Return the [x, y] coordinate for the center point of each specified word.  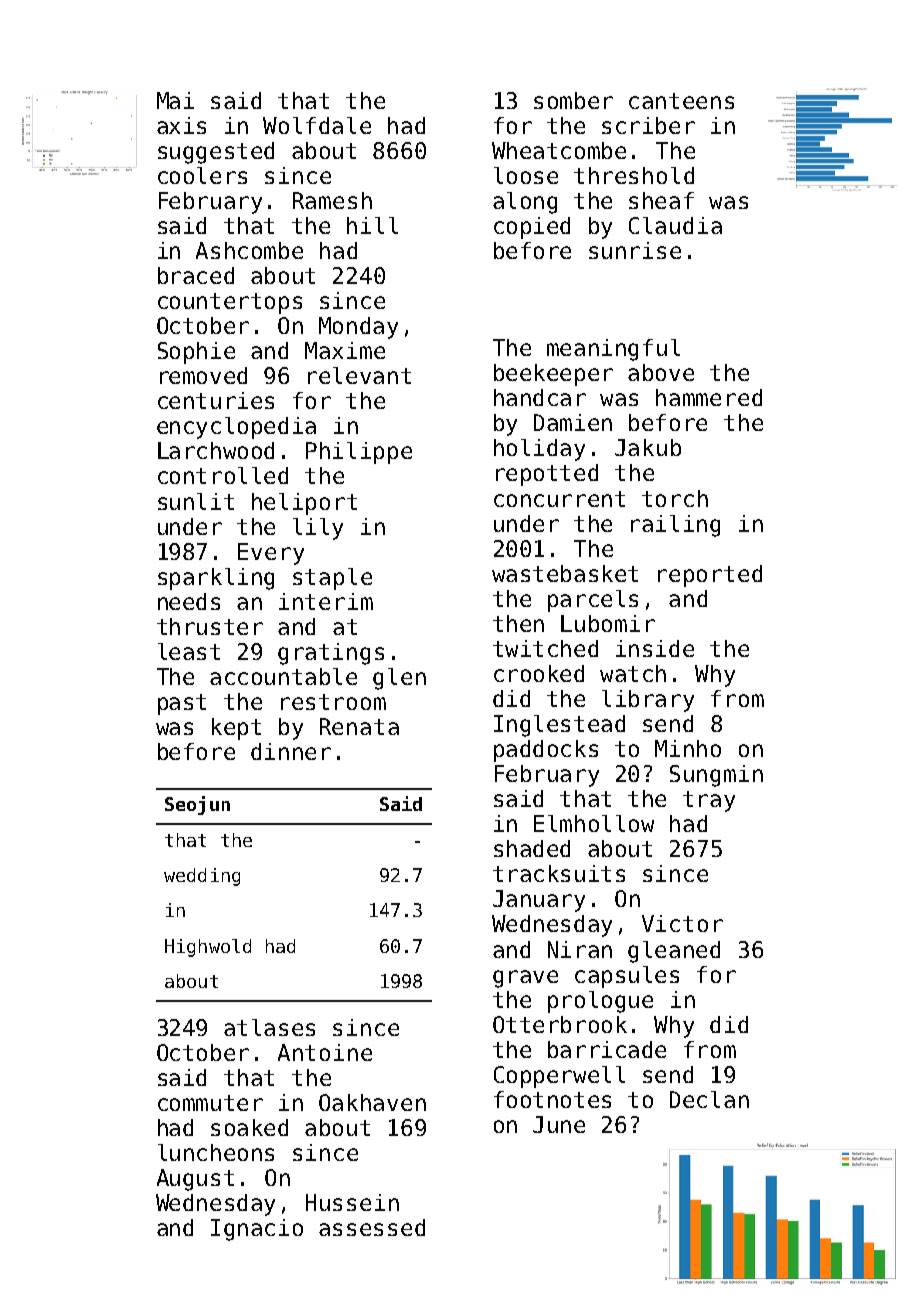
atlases [269, 1027]
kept [236, 729]
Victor [682, 923]
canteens [681, 101]
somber [573, 100]
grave [525, 979]
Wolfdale [317, 125]
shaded [532, 848]
